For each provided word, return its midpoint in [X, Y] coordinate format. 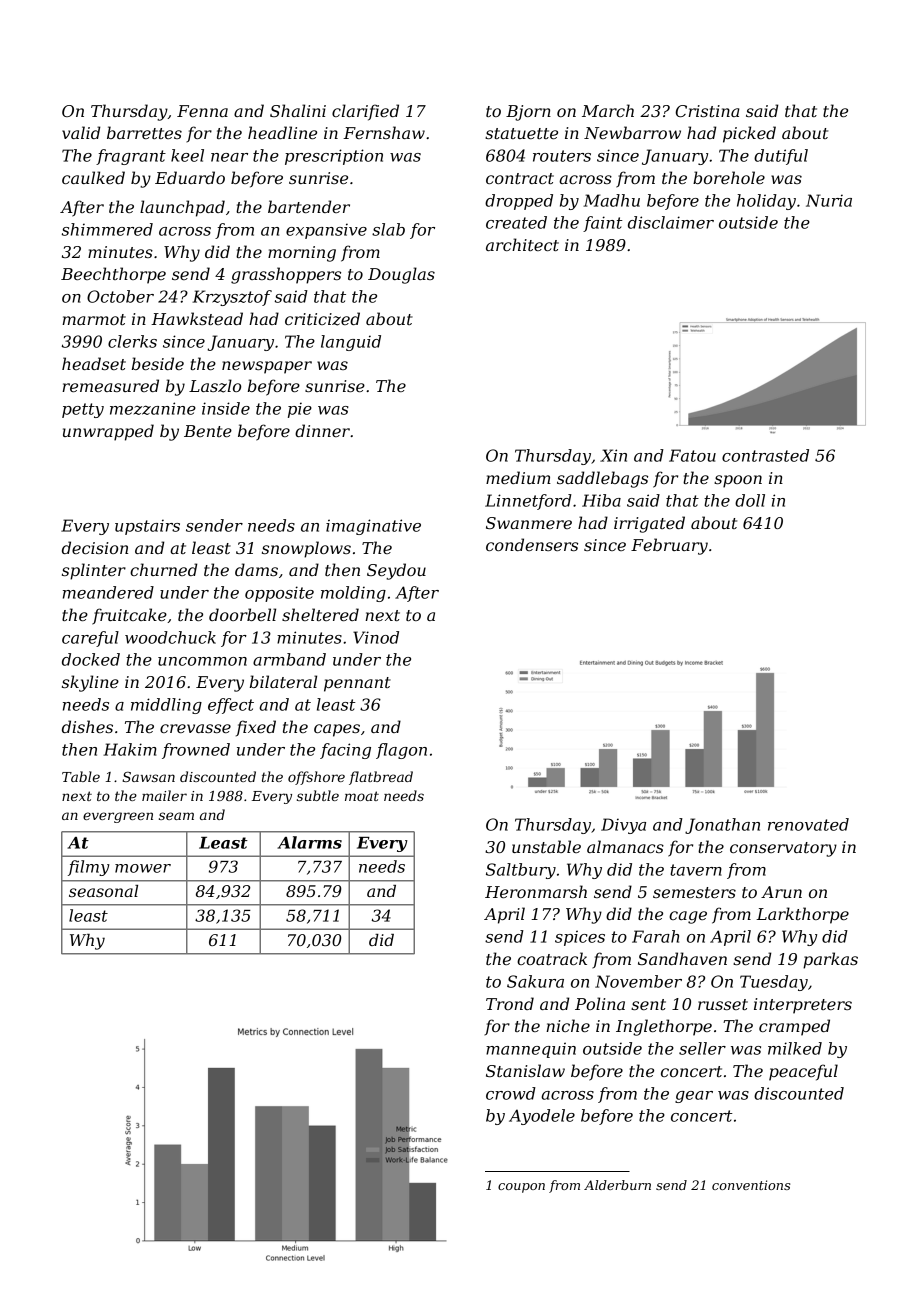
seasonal [103, 891]
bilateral [283, 681]
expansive [326, 231]
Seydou [396, 571]
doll [750, 500]
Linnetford [528, 502]
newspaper [267, 367]
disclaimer [671, 222]
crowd [511, 1093]
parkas [830, 960]
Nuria [829, 200]
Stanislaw [525, 1070]
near [229, 157]
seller [702, 1048]
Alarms [309, 842]
